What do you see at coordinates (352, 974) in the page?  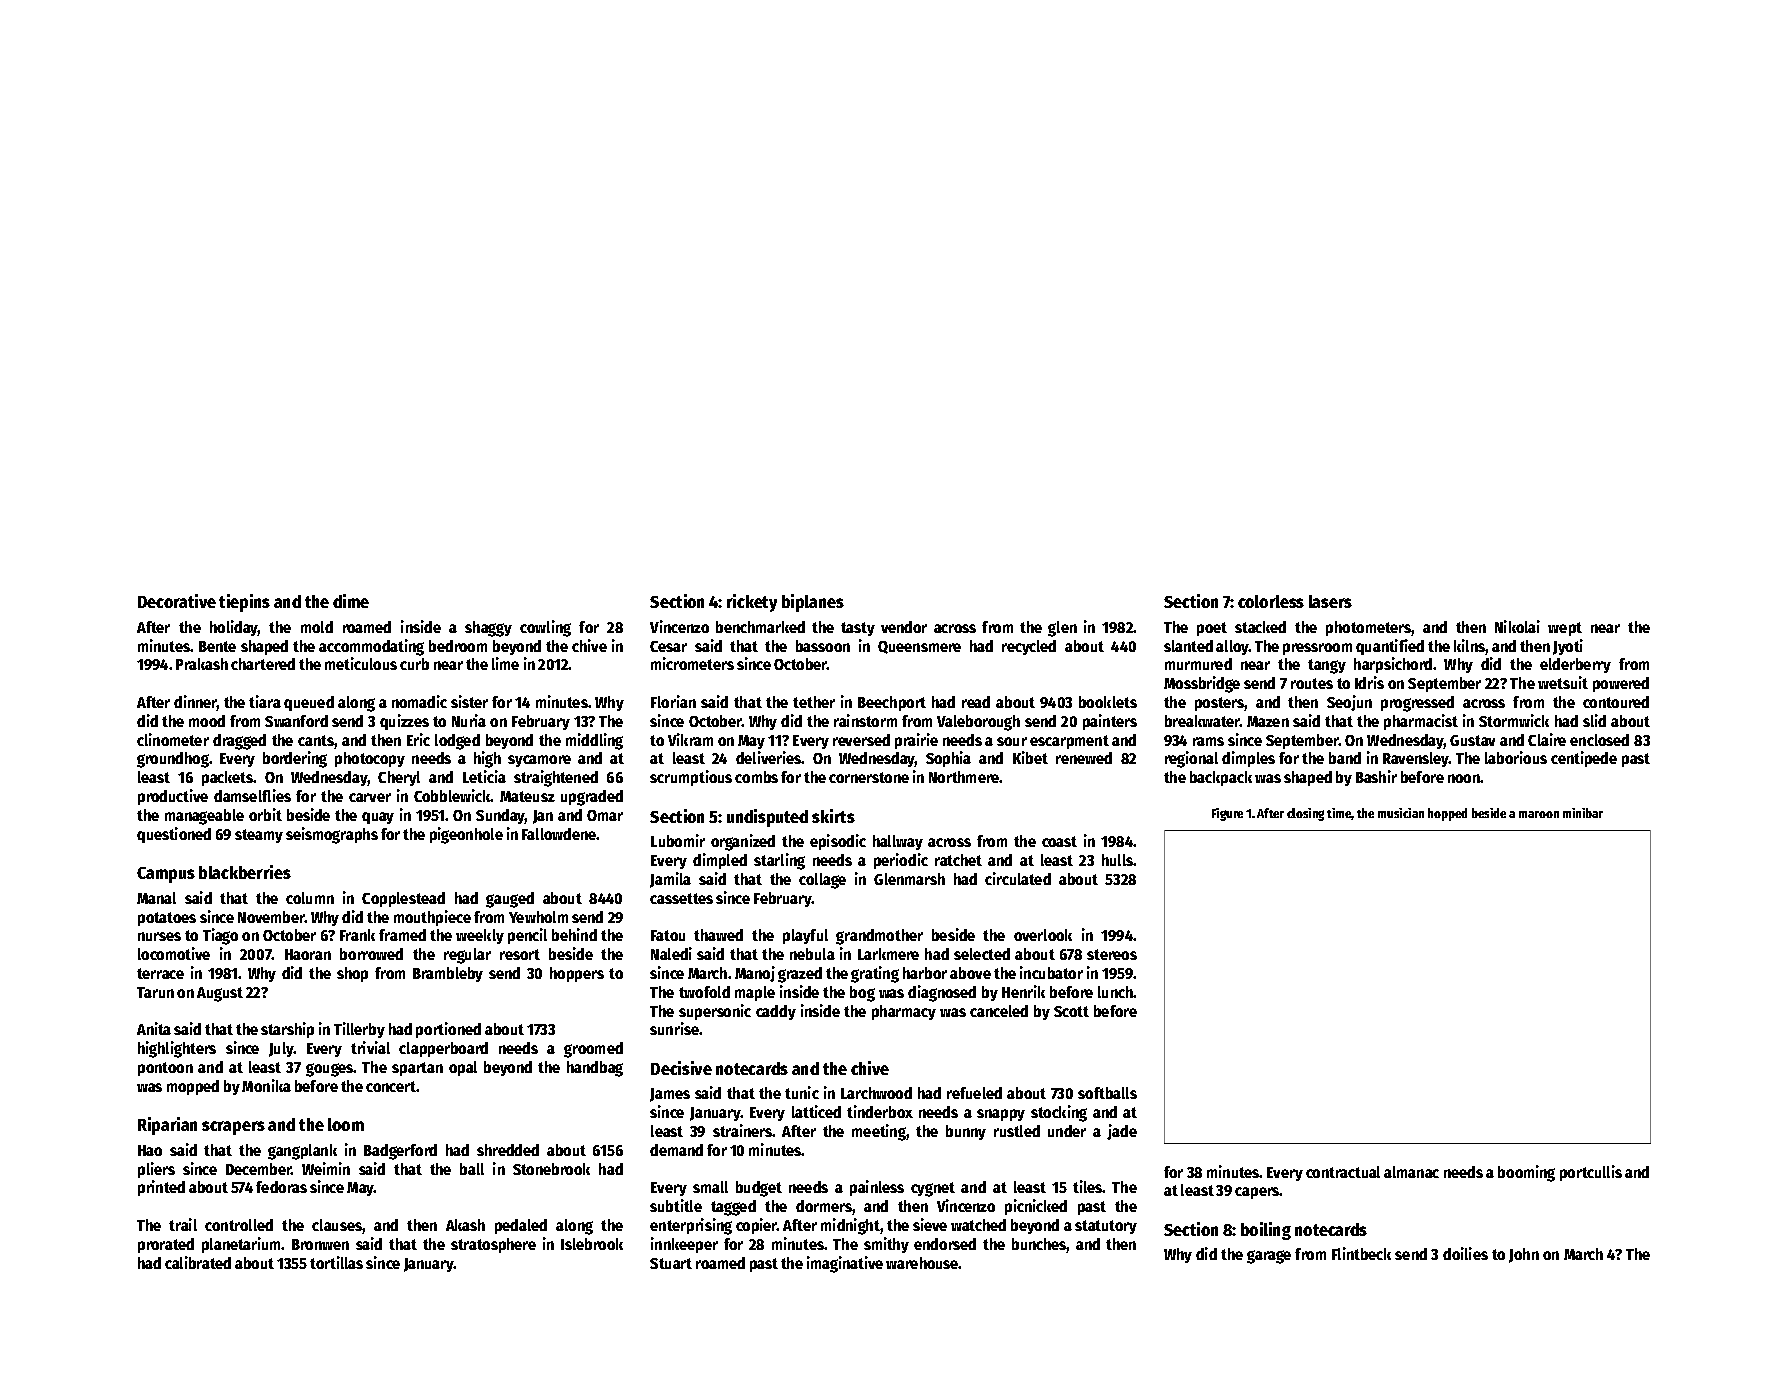 I see `shop` at bounding box center [352, 974].
